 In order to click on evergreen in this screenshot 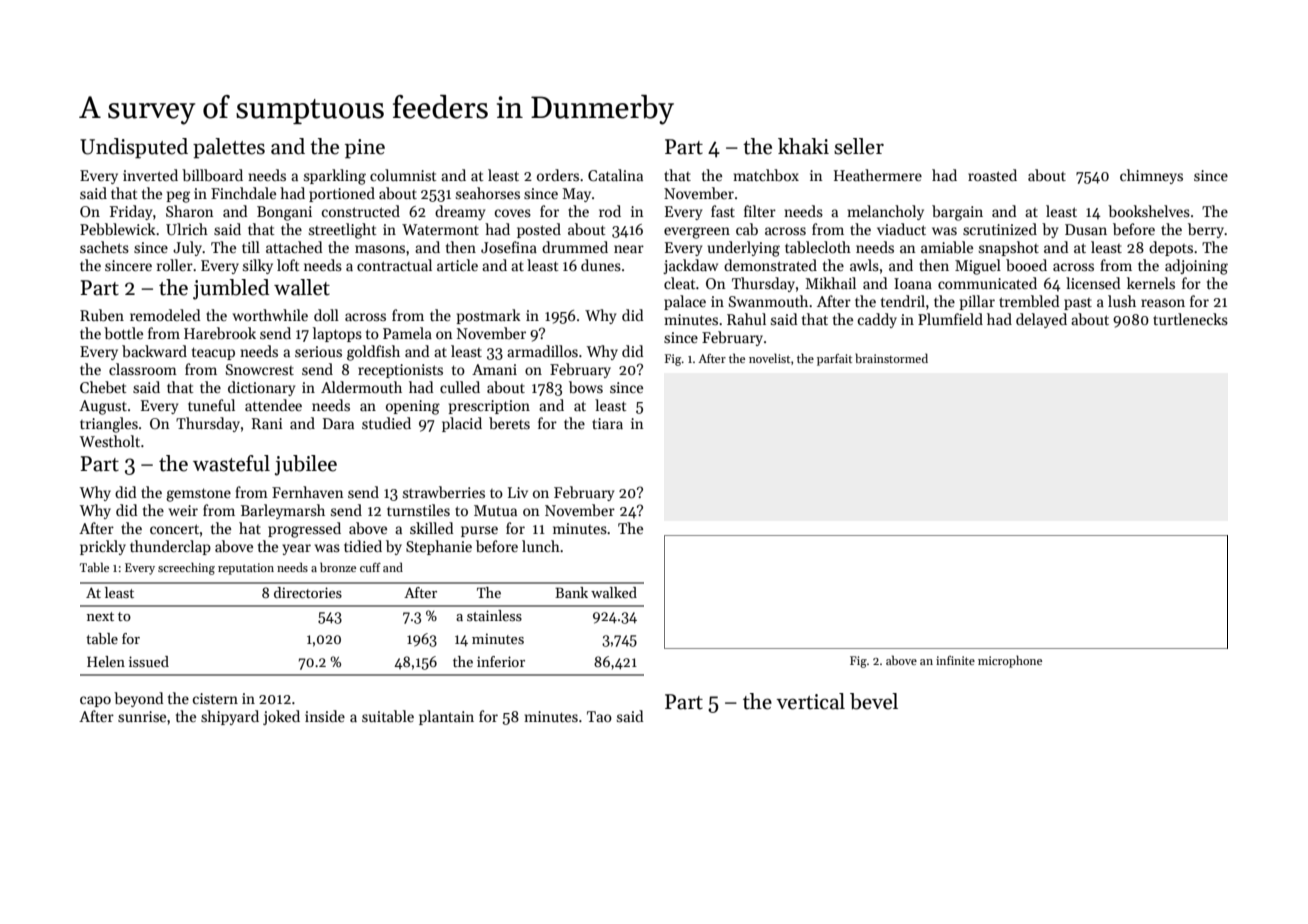, I will do `click(697, 233)`.
